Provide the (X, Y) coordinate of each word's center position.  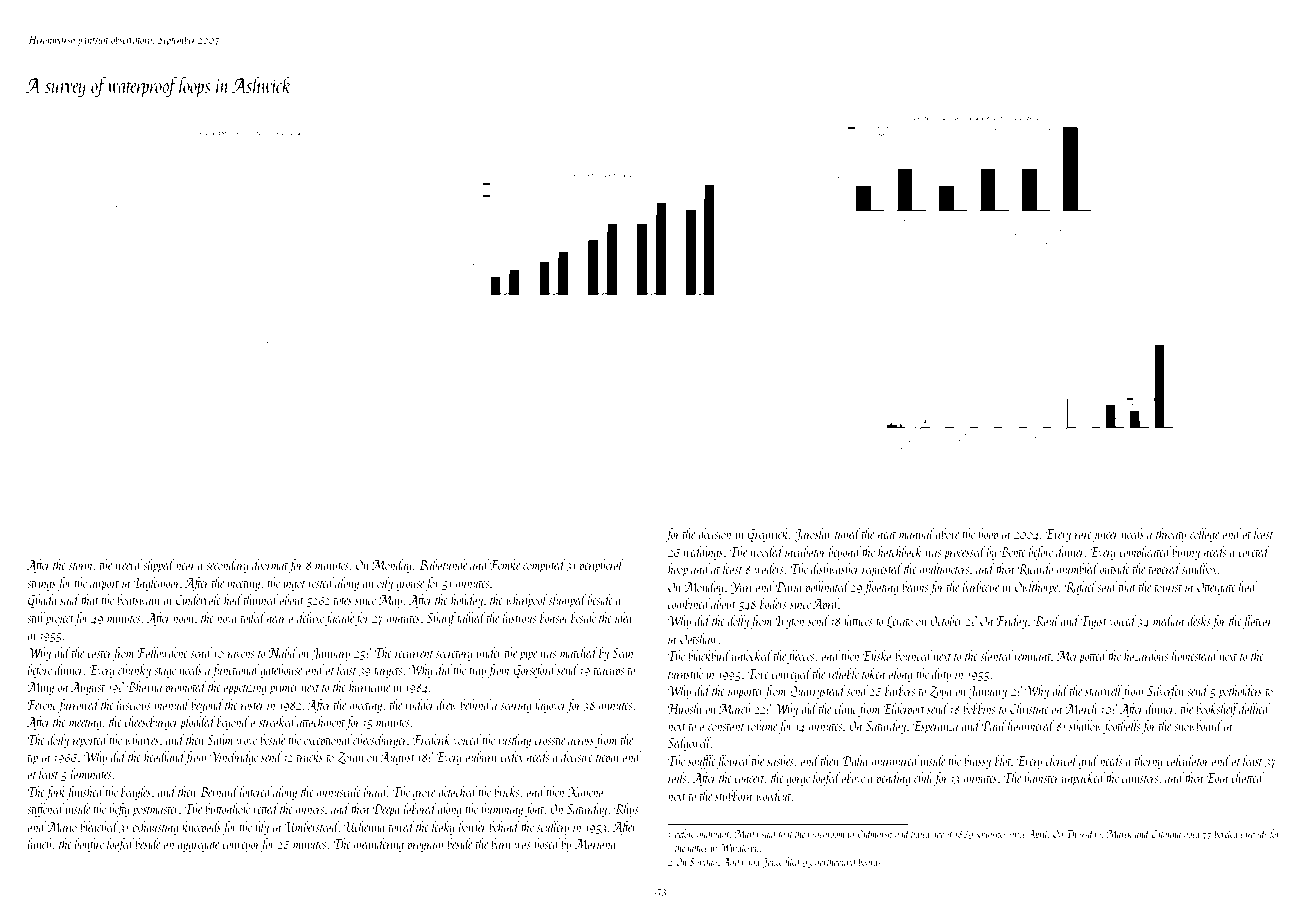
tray (477, 673)
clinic (845, 708)
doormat (270, 564)
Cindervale (198, 599)
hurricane (369, 686)
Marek (1119, 833)
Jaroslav (813, 535)
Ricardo (1035, 569)
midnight (713, 834)
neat (887, 535)
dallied (1254, 708)
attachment (321, 721)
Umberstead (311, 826)
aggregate (198, 847)
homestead (1195, 655)
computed (544, 566)
